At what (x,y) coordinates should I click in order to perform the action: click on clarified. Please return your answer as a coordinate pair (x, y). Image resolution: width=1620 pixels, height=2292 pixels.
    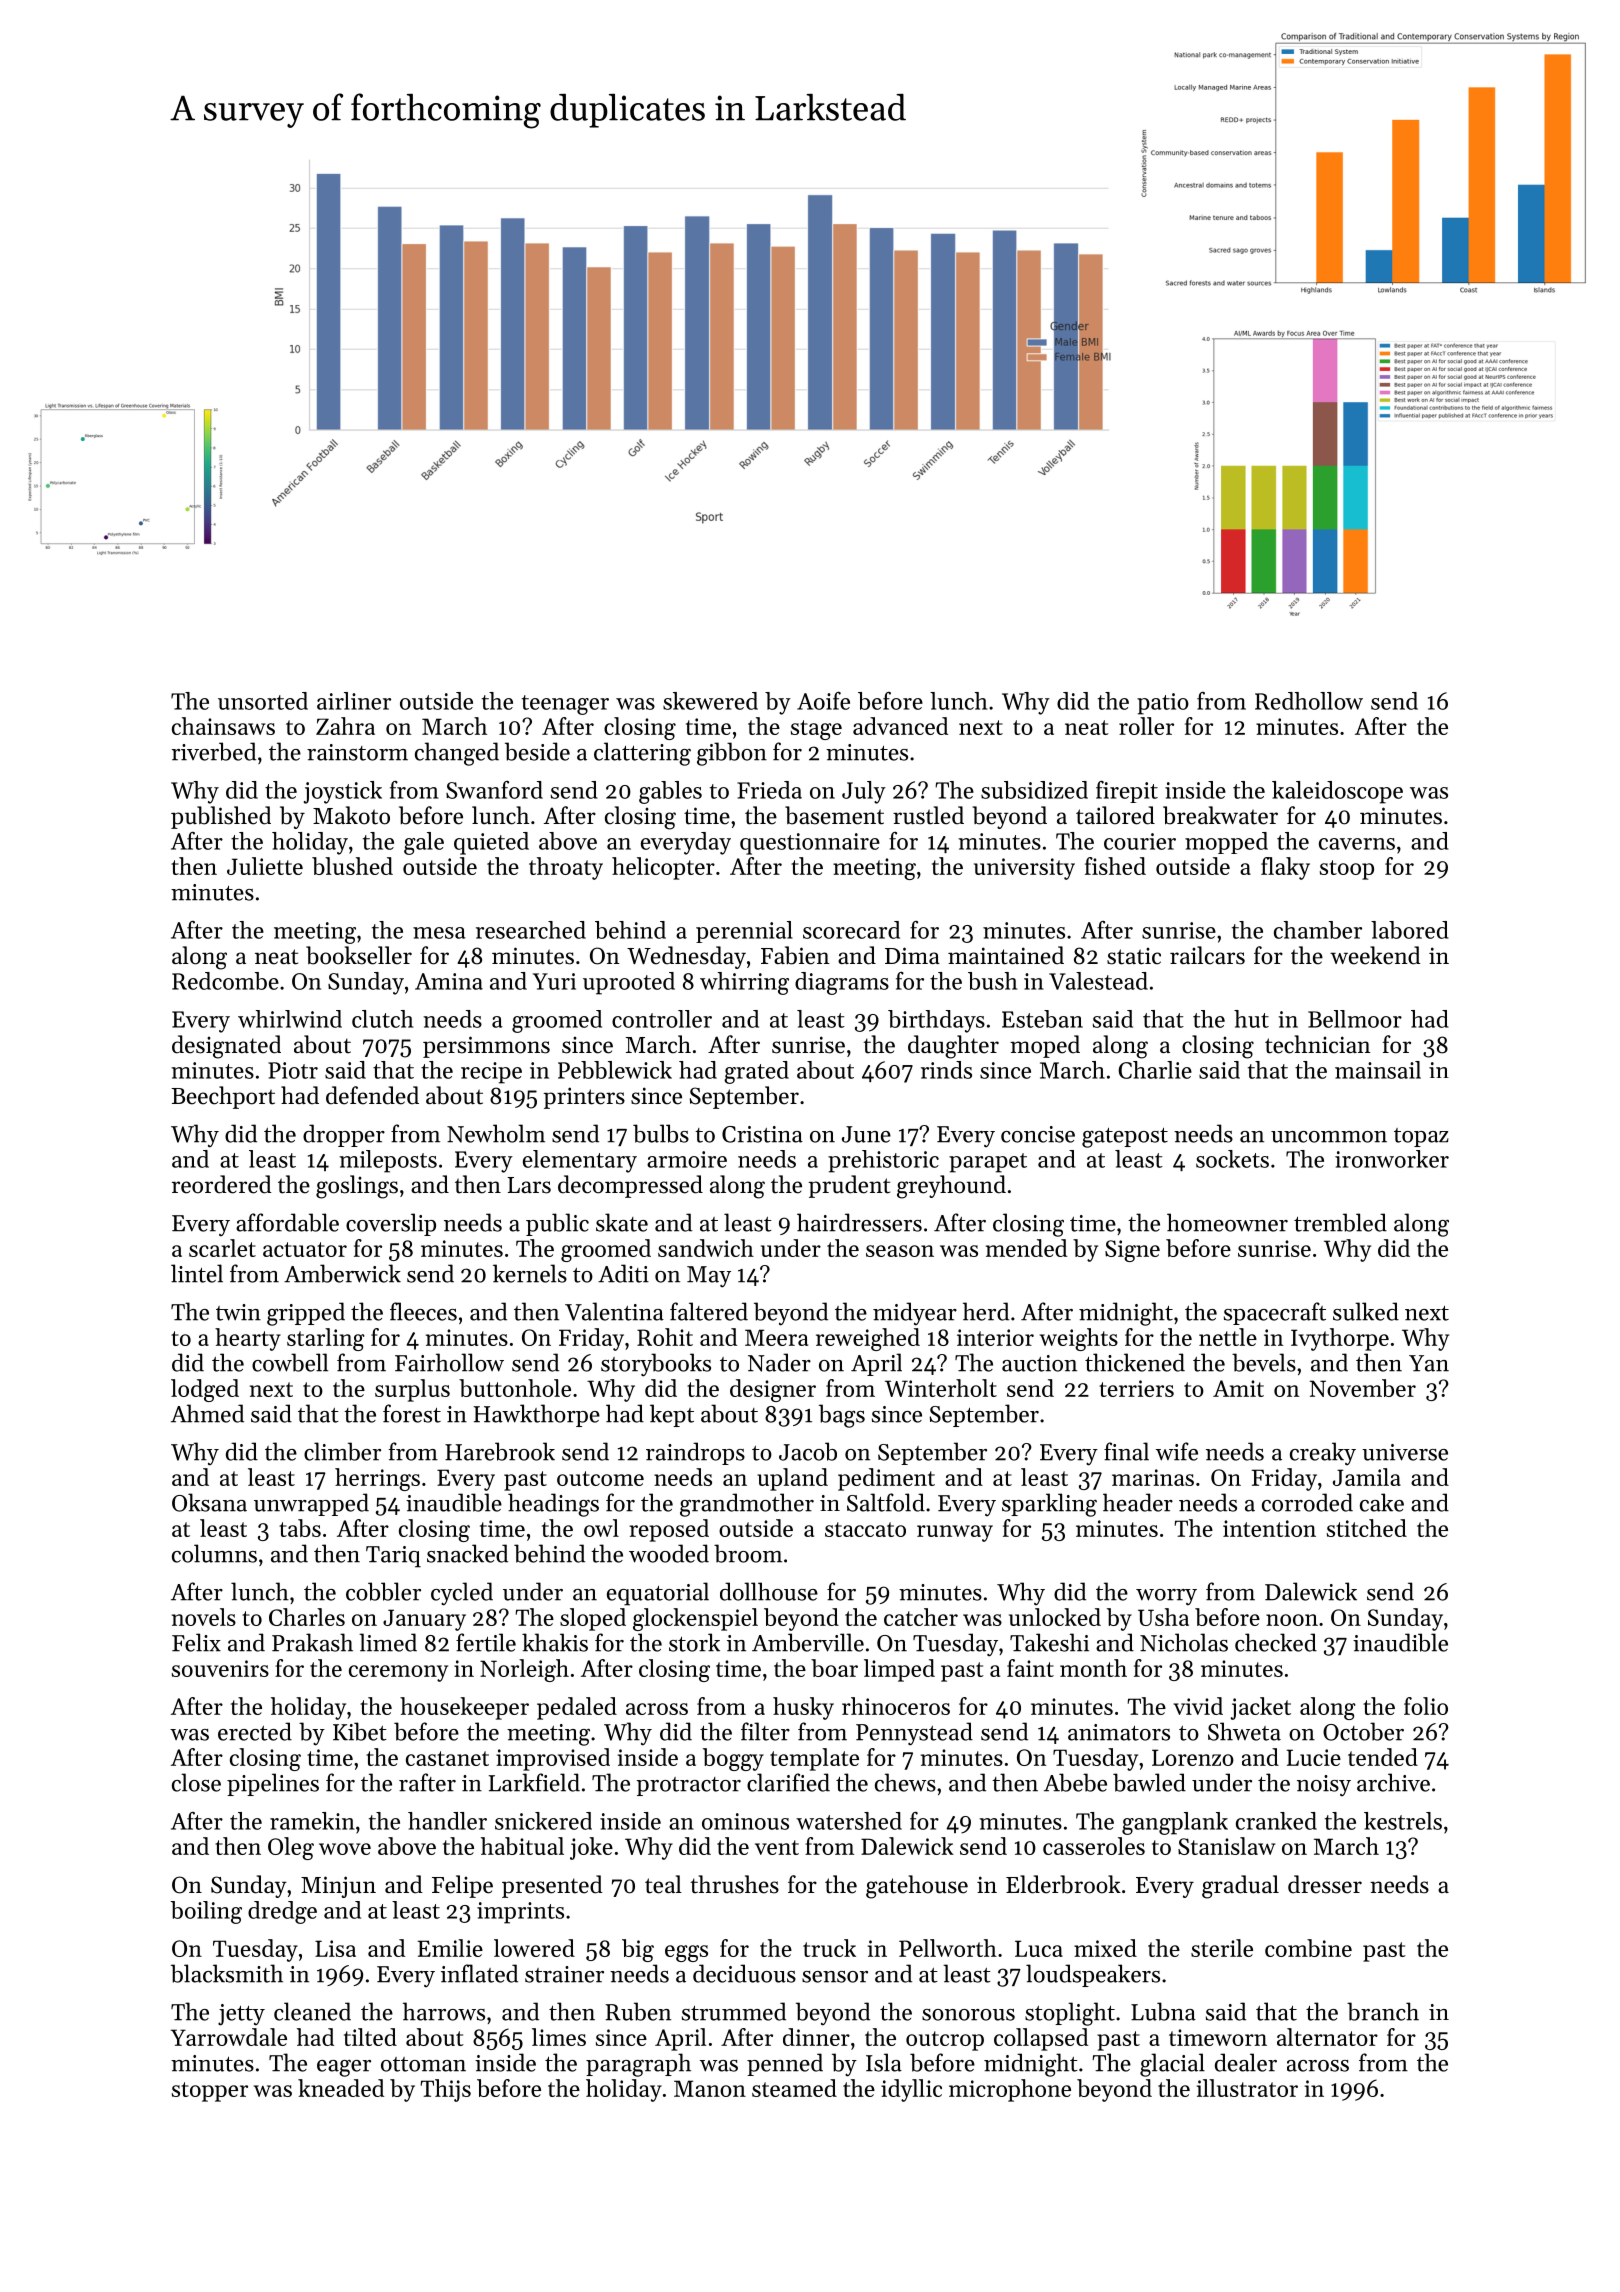
    Looking at the image, I should click on (788, 1782).
